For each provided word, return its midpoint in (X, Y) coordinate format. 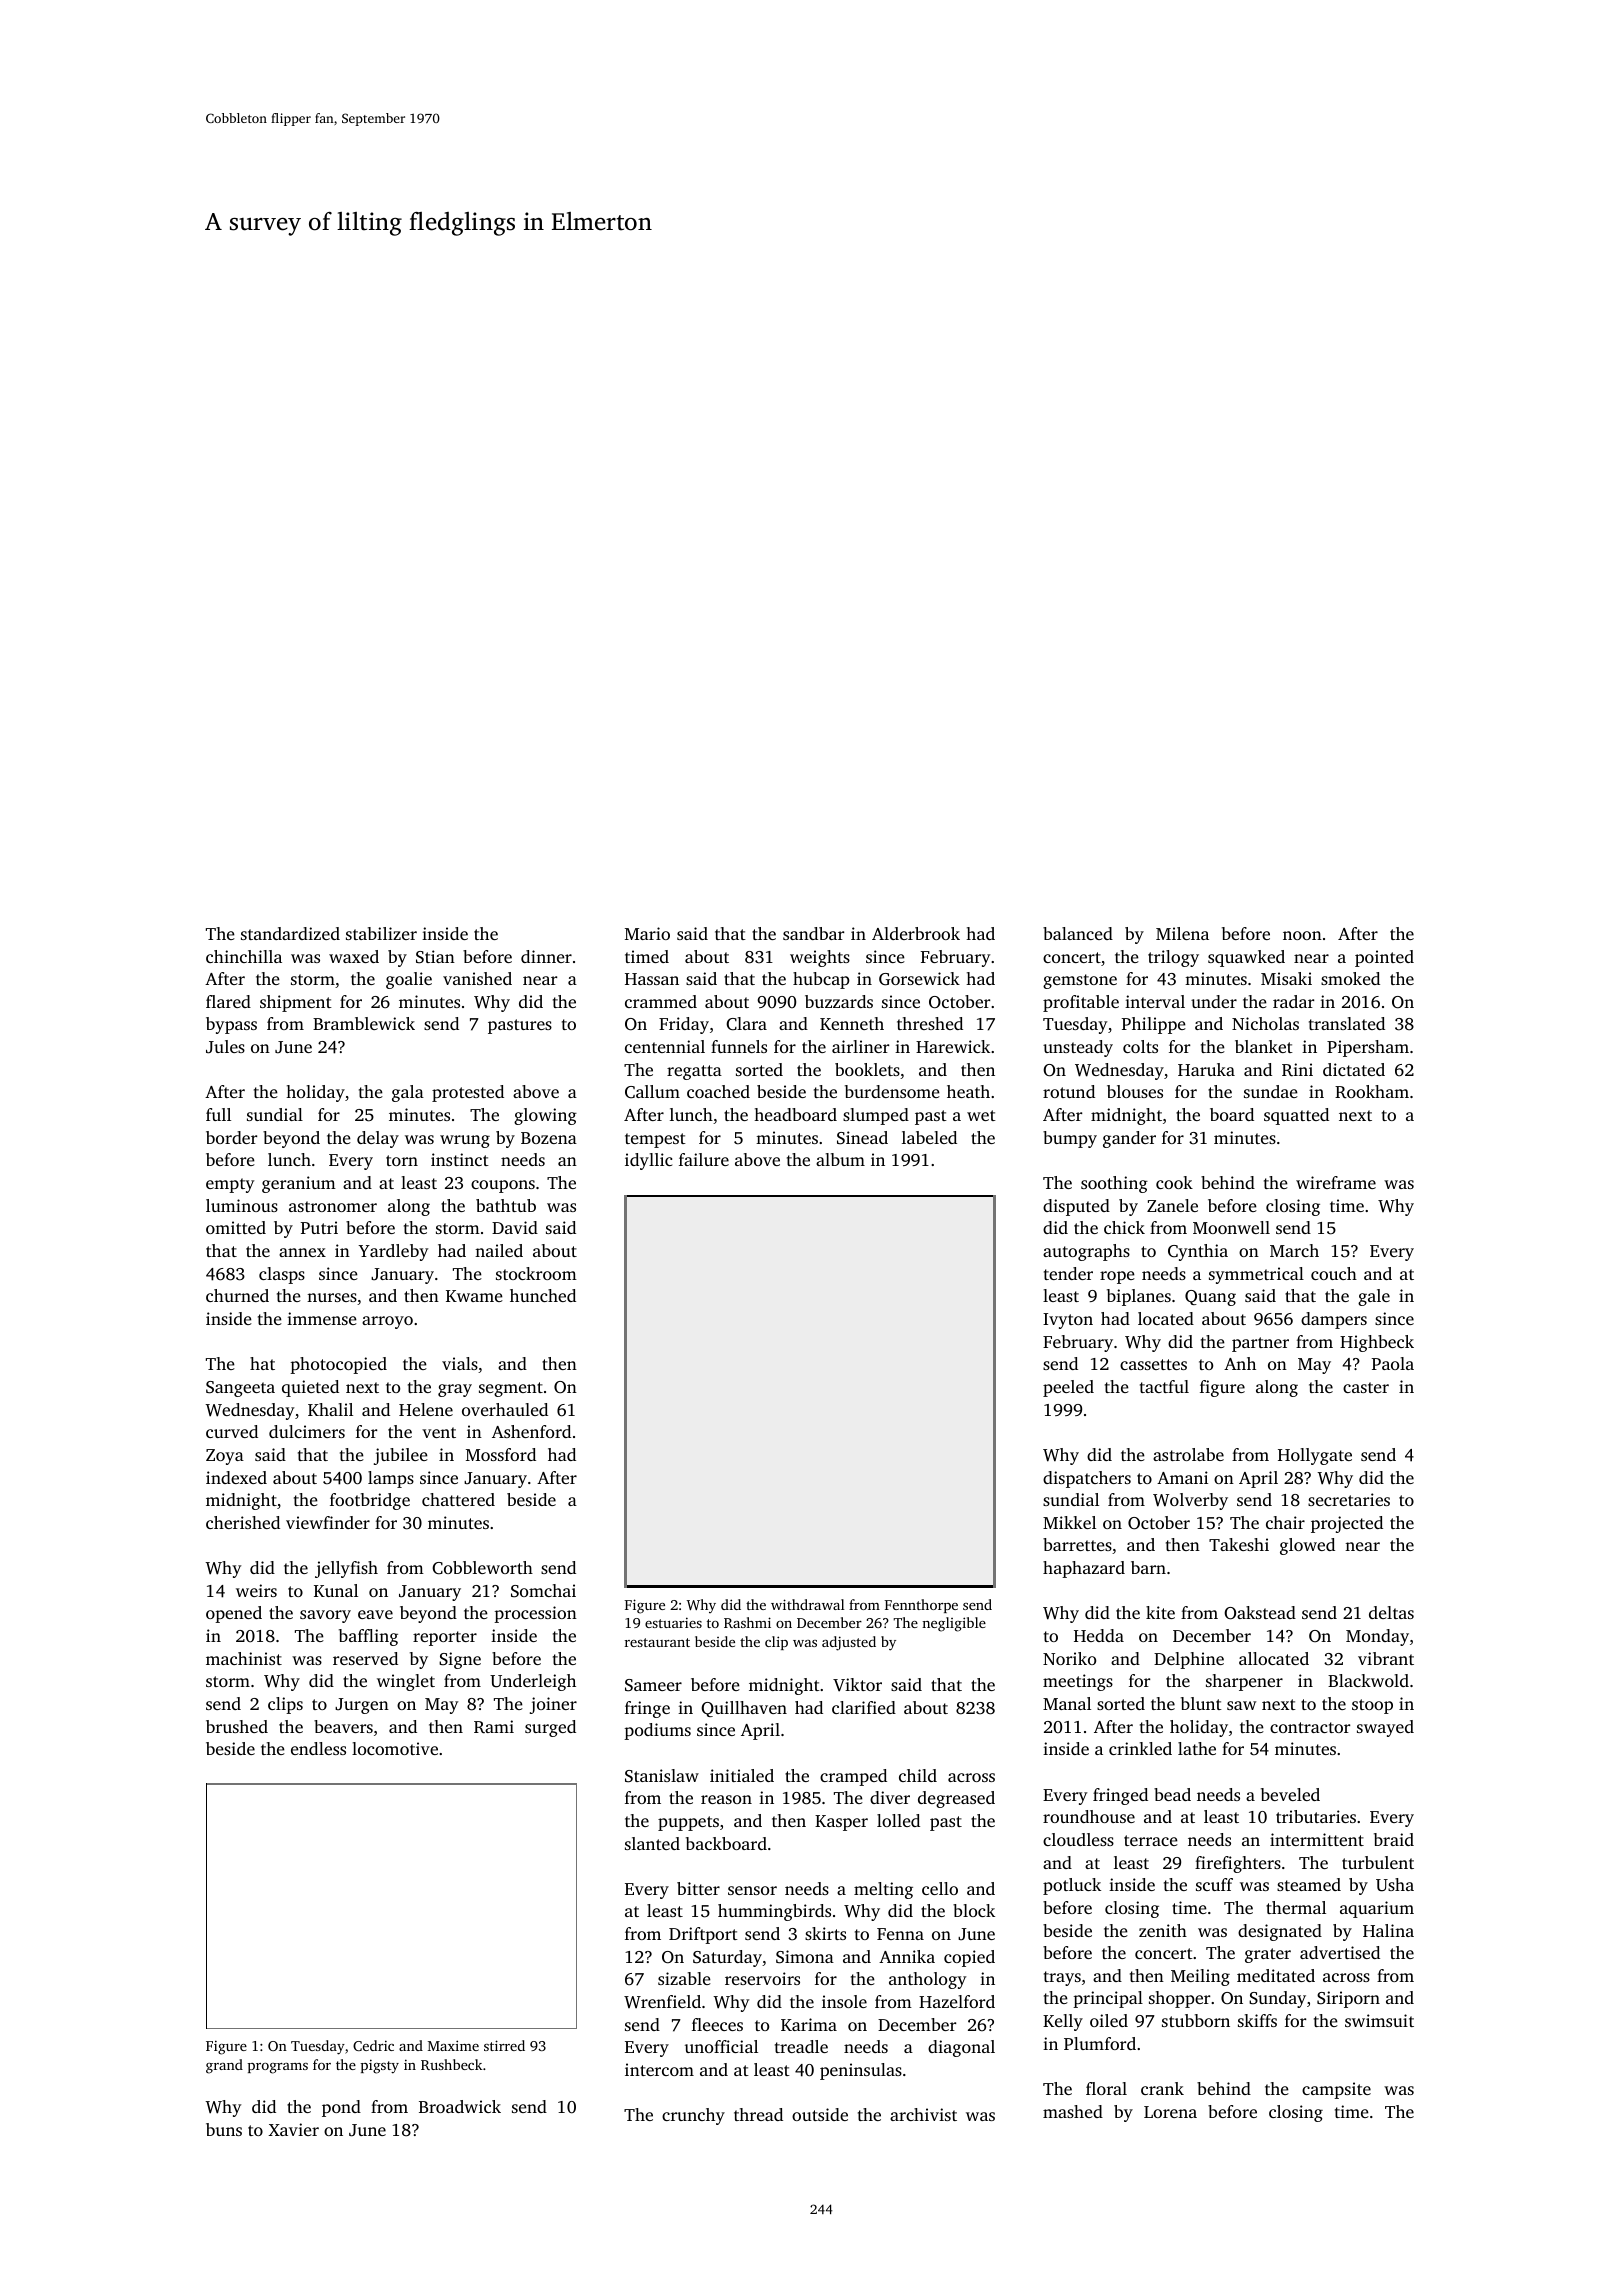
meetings (1078, 1682)
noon (1302, 935)
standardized (290, 933)
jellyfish (346, 1569)
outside (820, 2114)
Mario (647, 933)
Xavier (293, 2129)
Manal (1067, 1703)
